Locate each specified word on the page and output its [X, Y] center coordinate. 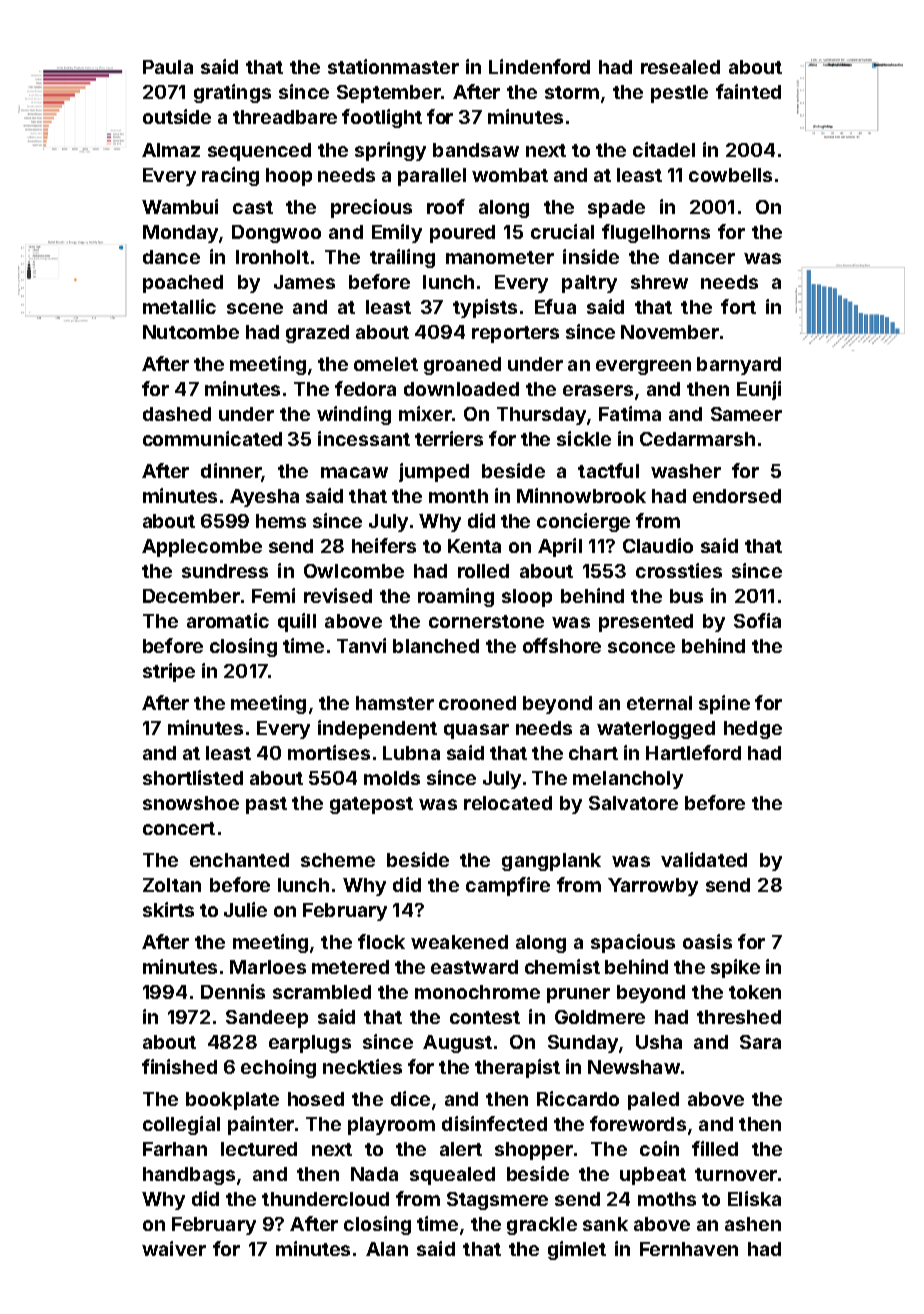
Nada [374, 1174]
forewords [638, 1123]
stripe [169, 672]
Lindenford [539, 66]
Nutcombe [191, 332]
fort [738, 306]
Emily [397, 233]
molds [392, 778]
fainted [748, 91]
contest [485, 1017]
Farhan [175, 1149]
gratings [232, 93]
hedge [753, 730]
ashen [753, 1224]
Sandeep [267, 1019]
